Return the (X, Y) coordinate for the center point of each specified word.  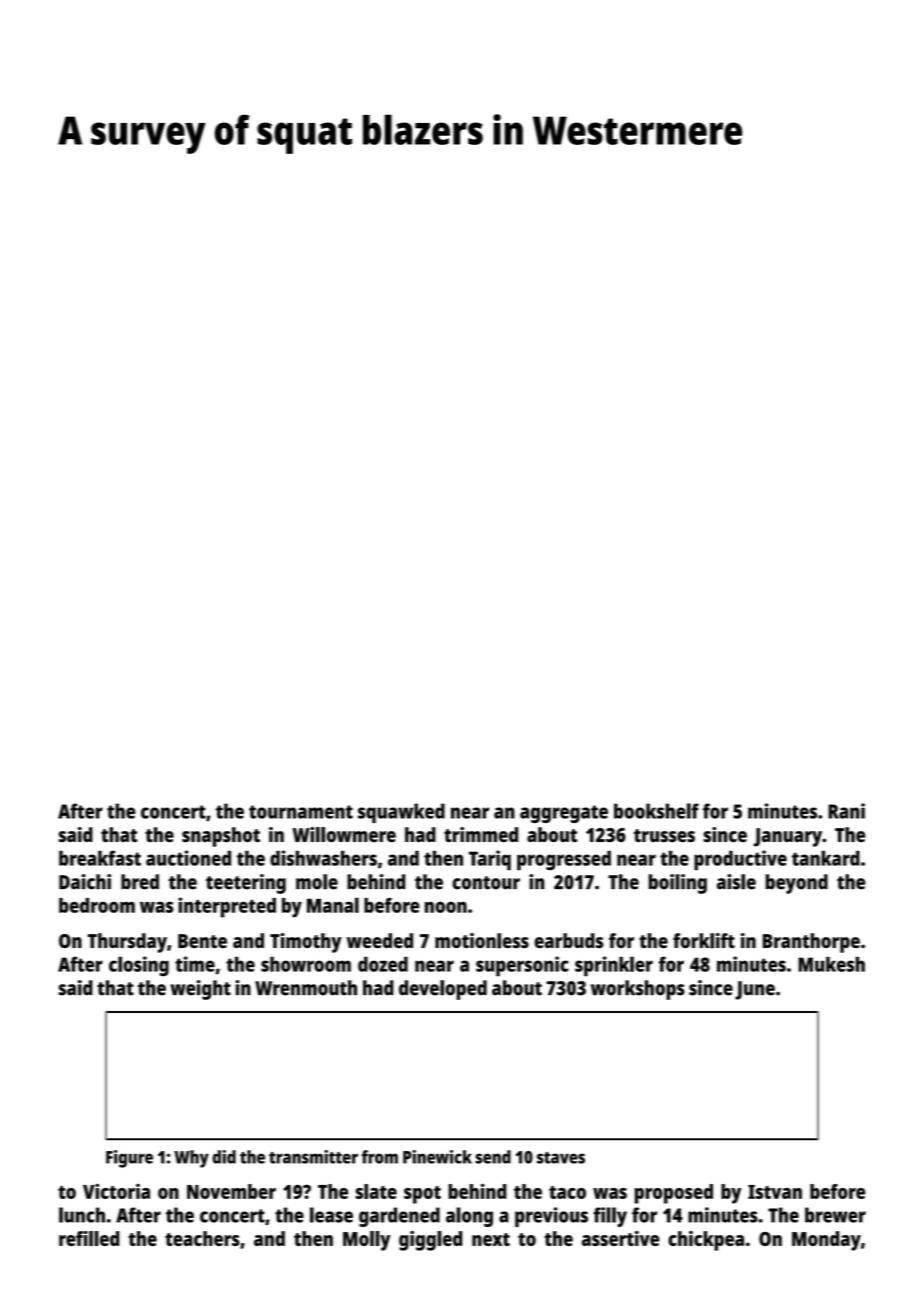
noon (446, 907)
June (755, 990)
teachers (202, 1238)
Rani (846, 811)
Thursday (127, 943)
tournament (301, 812)
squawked (401, 813)
